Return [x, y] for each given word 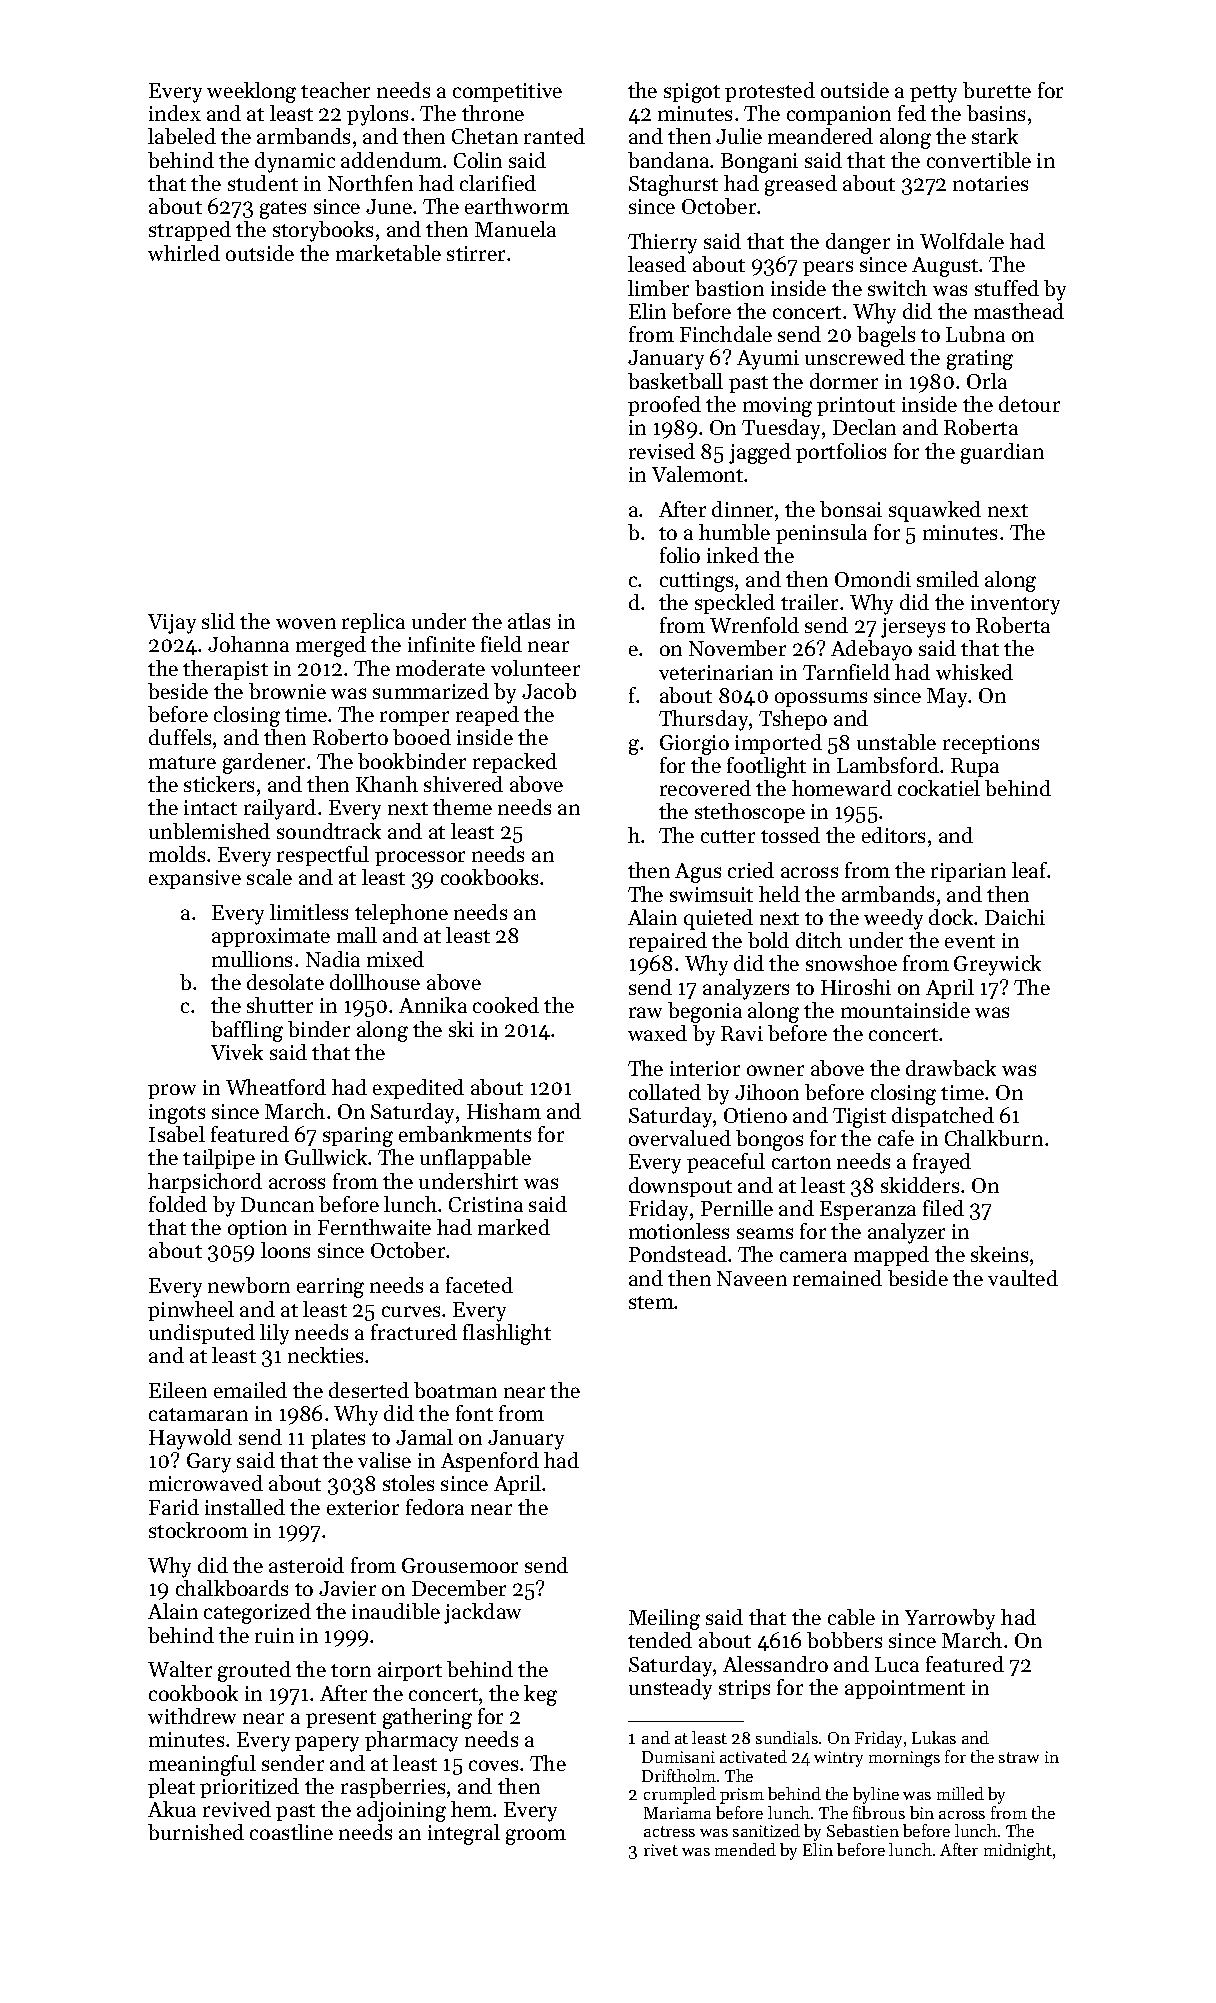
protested [770, 92]
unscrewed [855, 357]
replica [373, 623]
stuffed [1007, 288]
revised [662, 451]
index [175, 113]
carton [801, 1162]
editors [893, 835]
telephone [401, 914]
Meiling [664, 1619]
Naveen [752, 1278]
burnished [196, 1832]
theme [462, 807]
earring [330, 1288]
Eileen [178, 1390]
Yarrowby [950, 1619]
